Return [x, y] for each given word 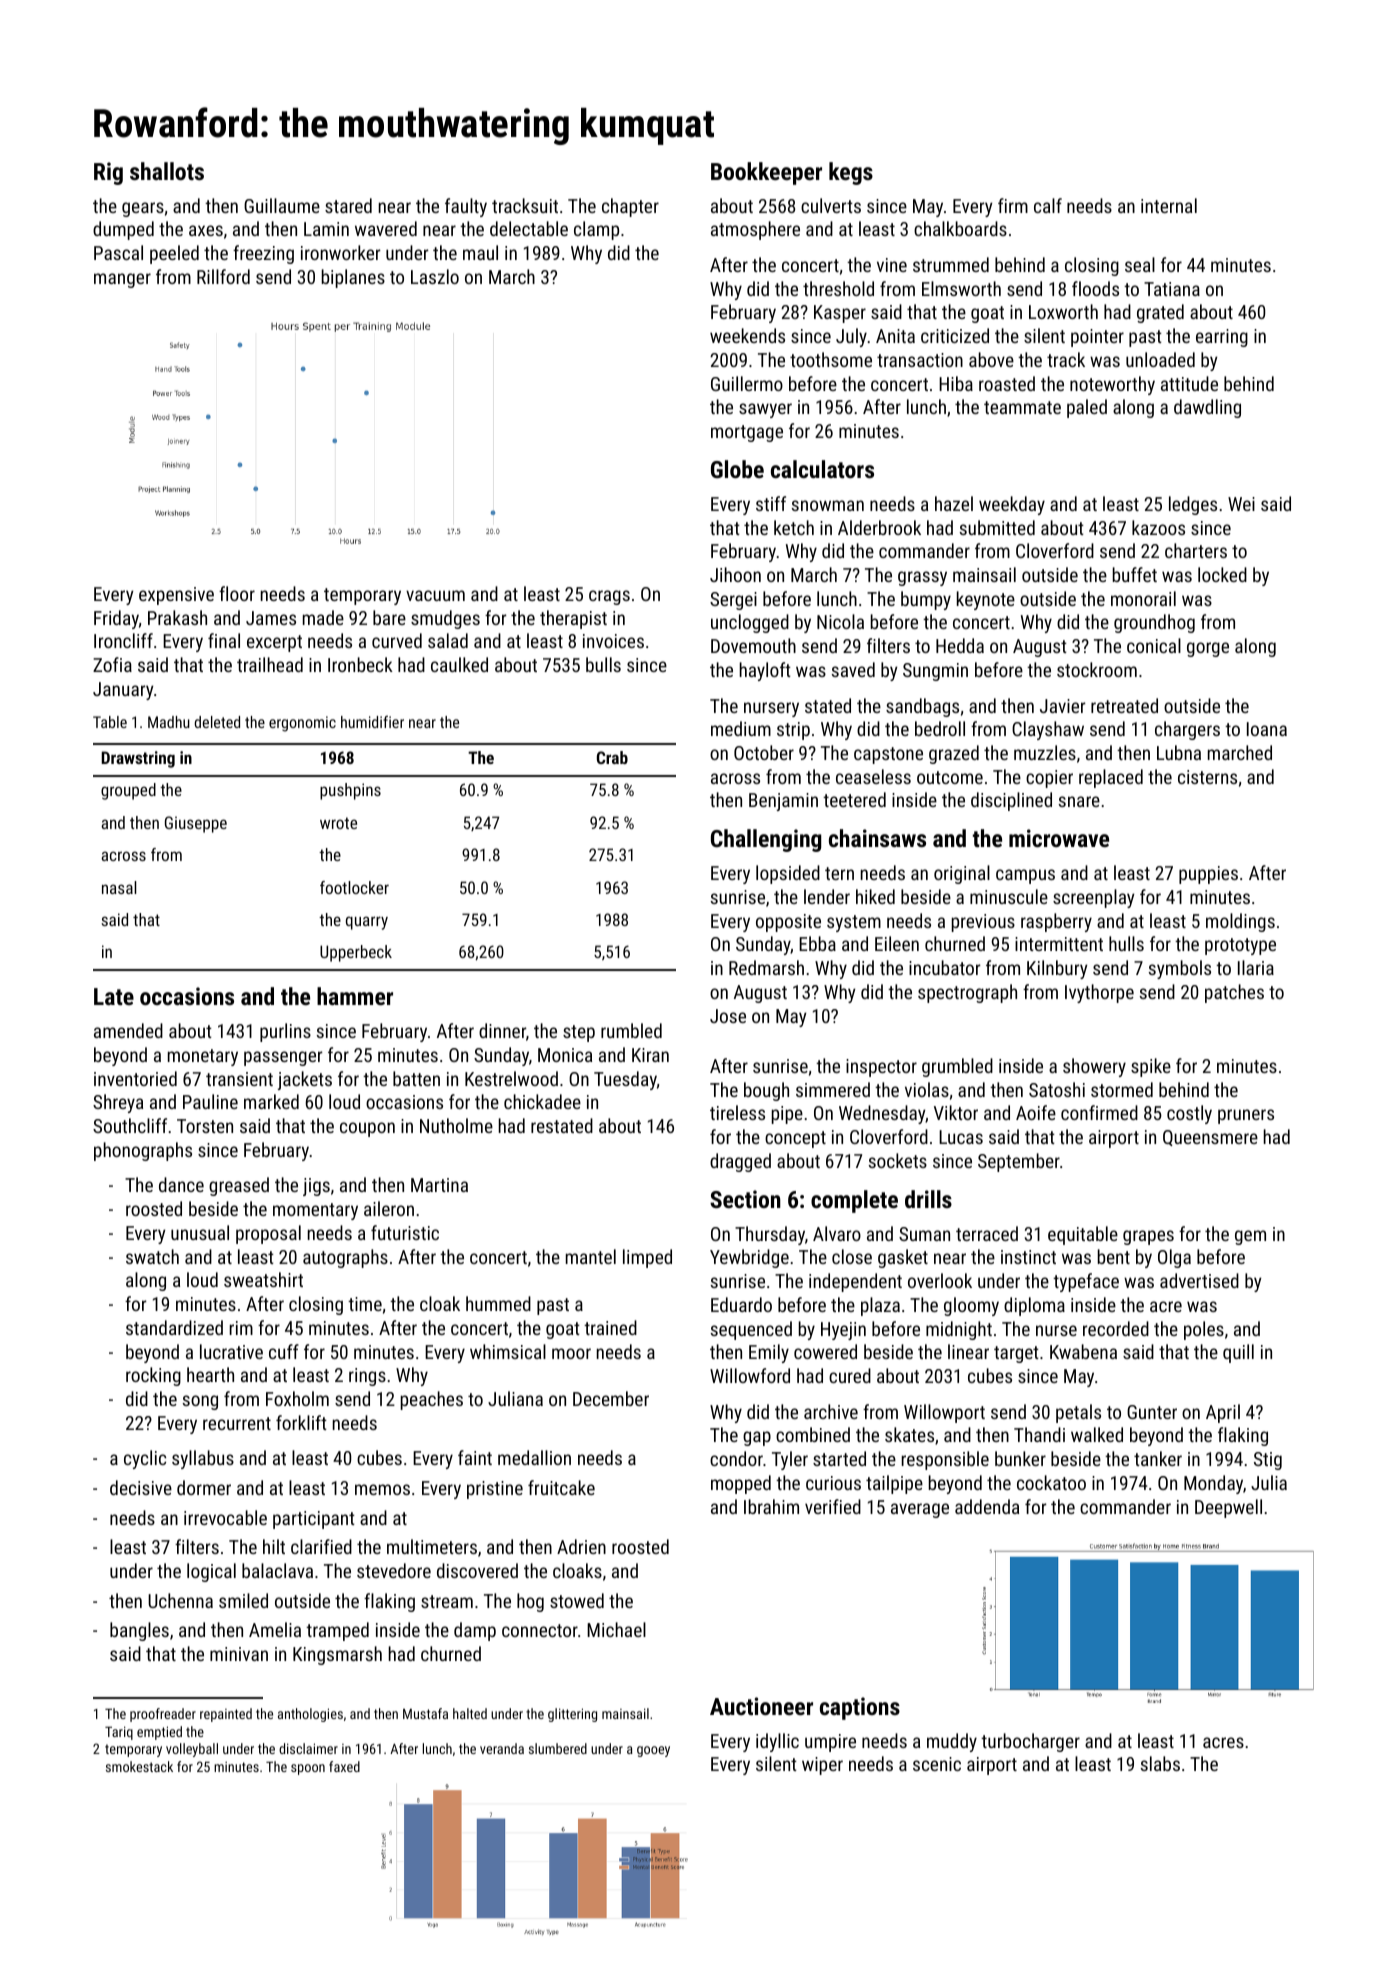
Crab [612, 757]
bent [1114, 1256]
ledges [1193, 505]
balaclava [277, 1570]
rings [367, 1377]
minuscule [1009, 896]
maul [480, 252]
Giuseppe [196, 824]
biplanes [353, 278]
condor [736, 1458]
